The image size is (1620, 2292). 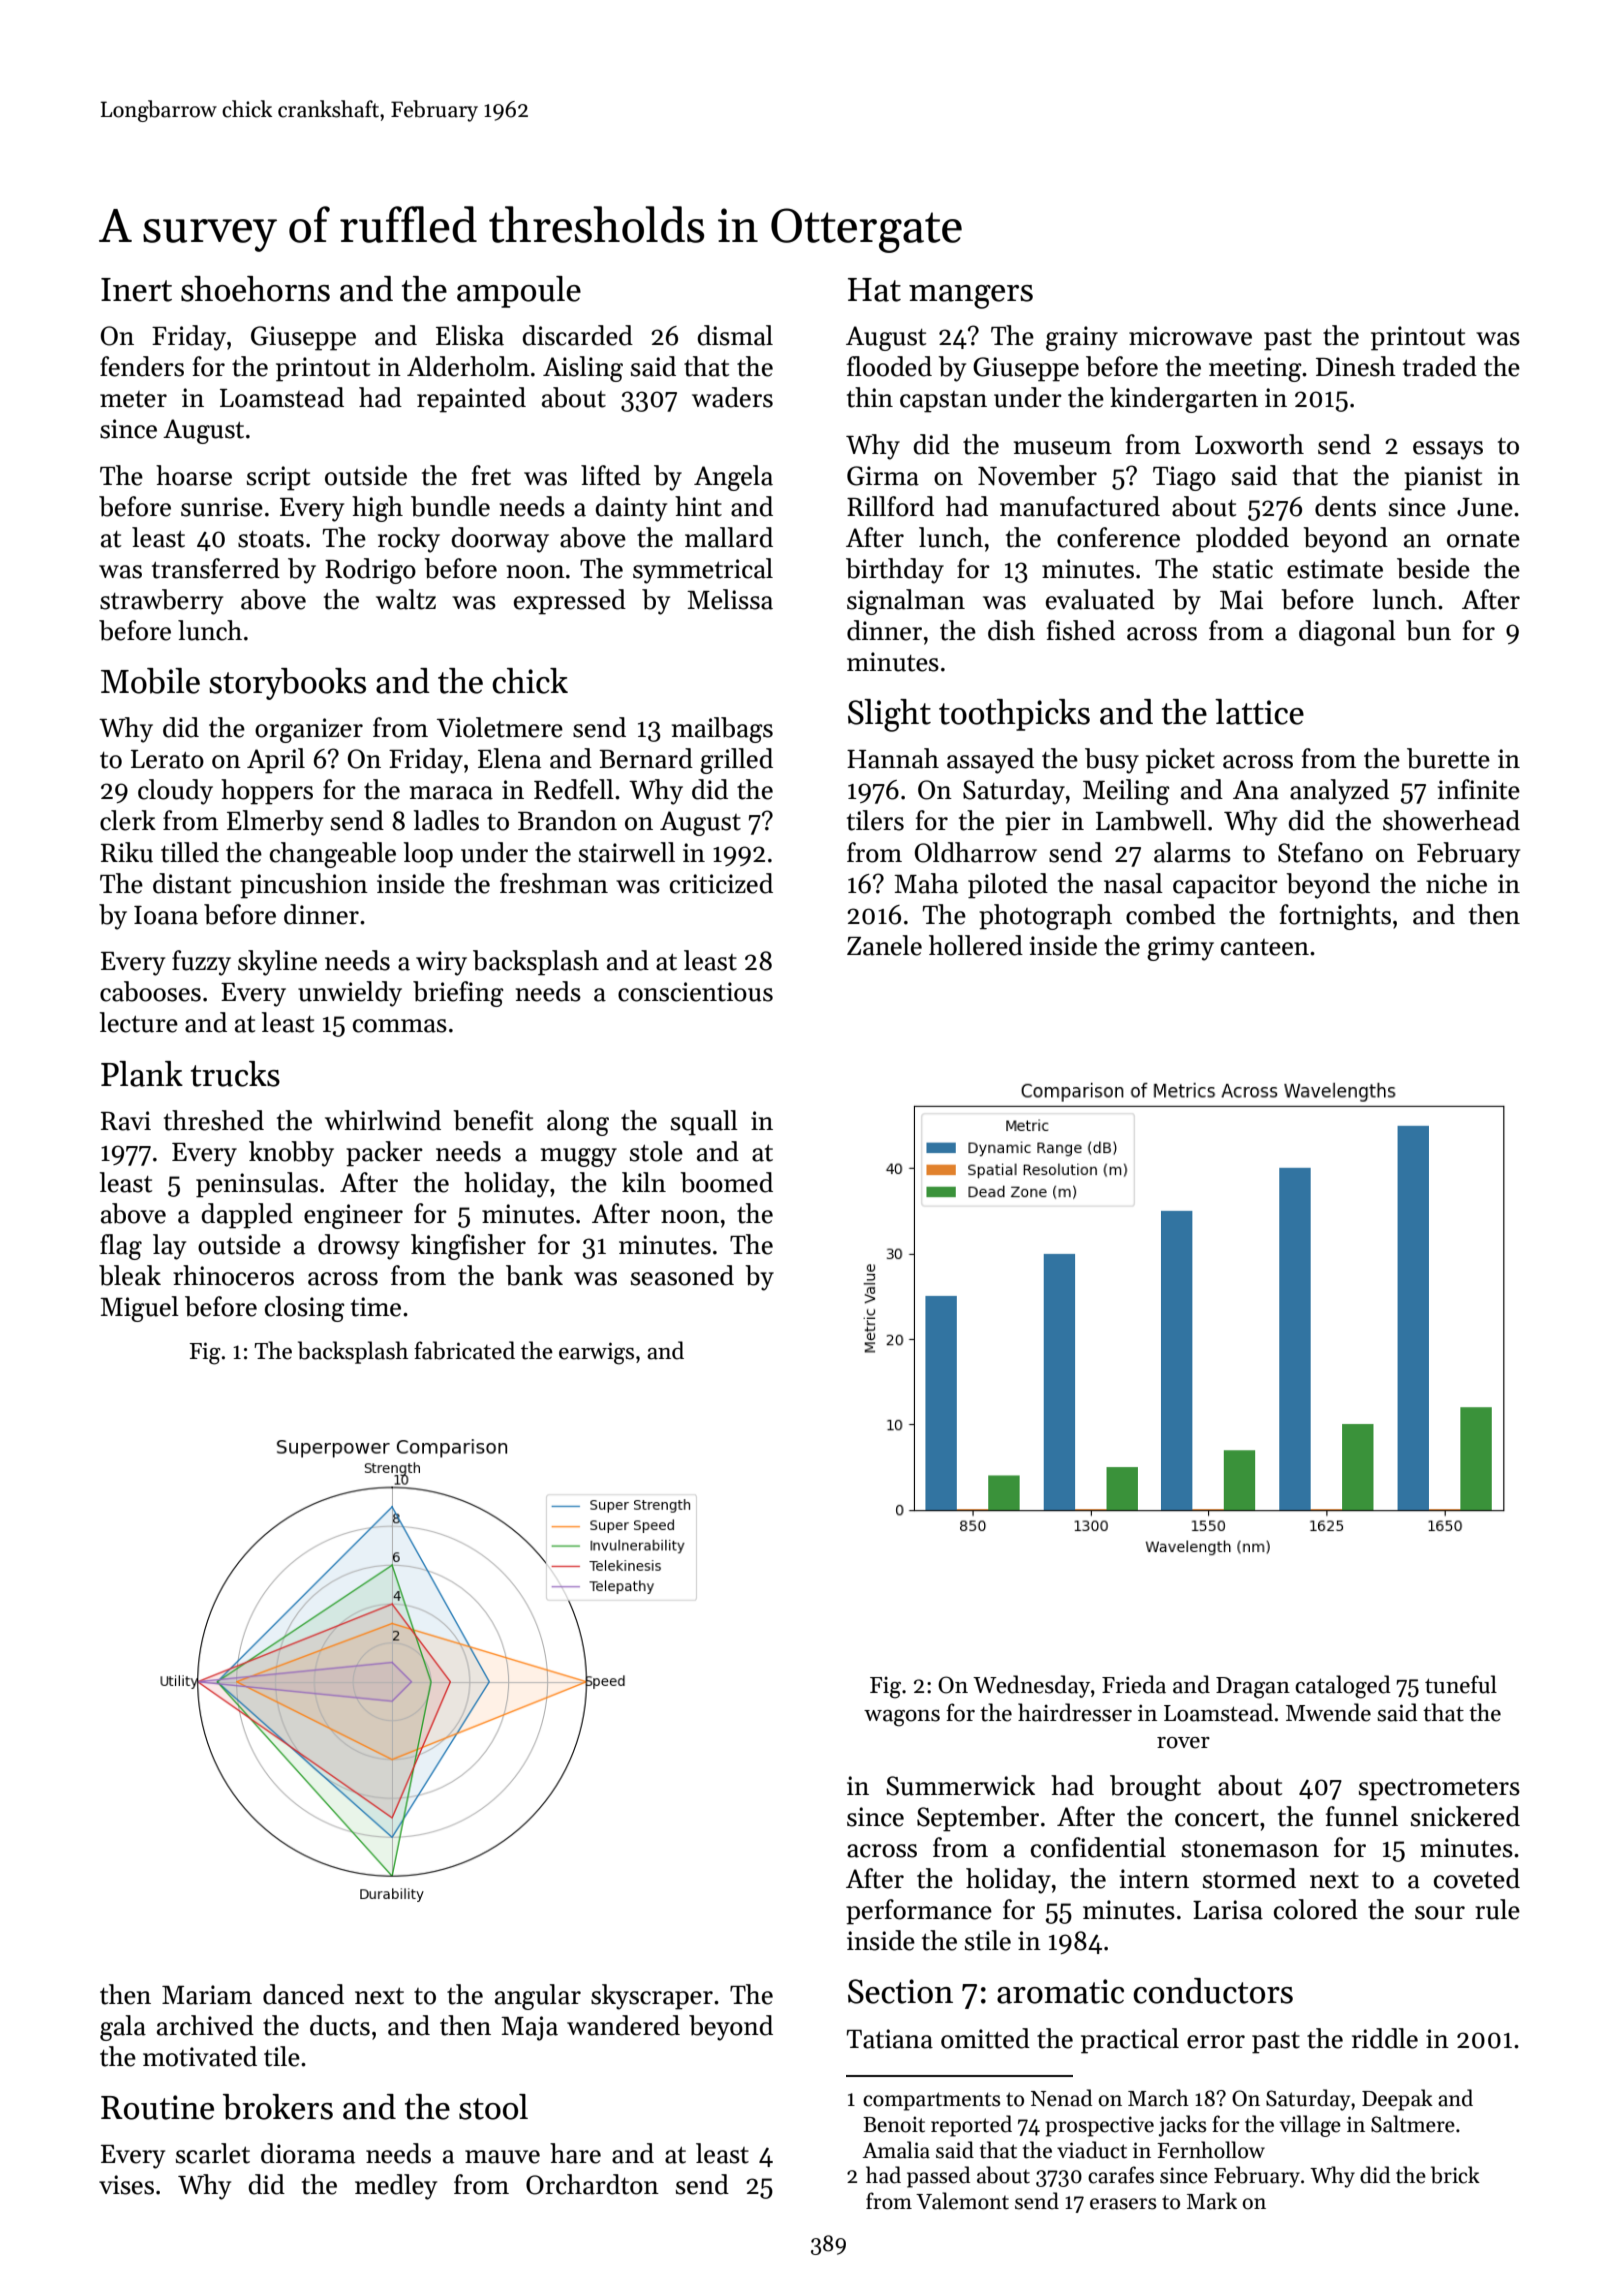 I want to click on wagons, so click(x=902, y=1718).
